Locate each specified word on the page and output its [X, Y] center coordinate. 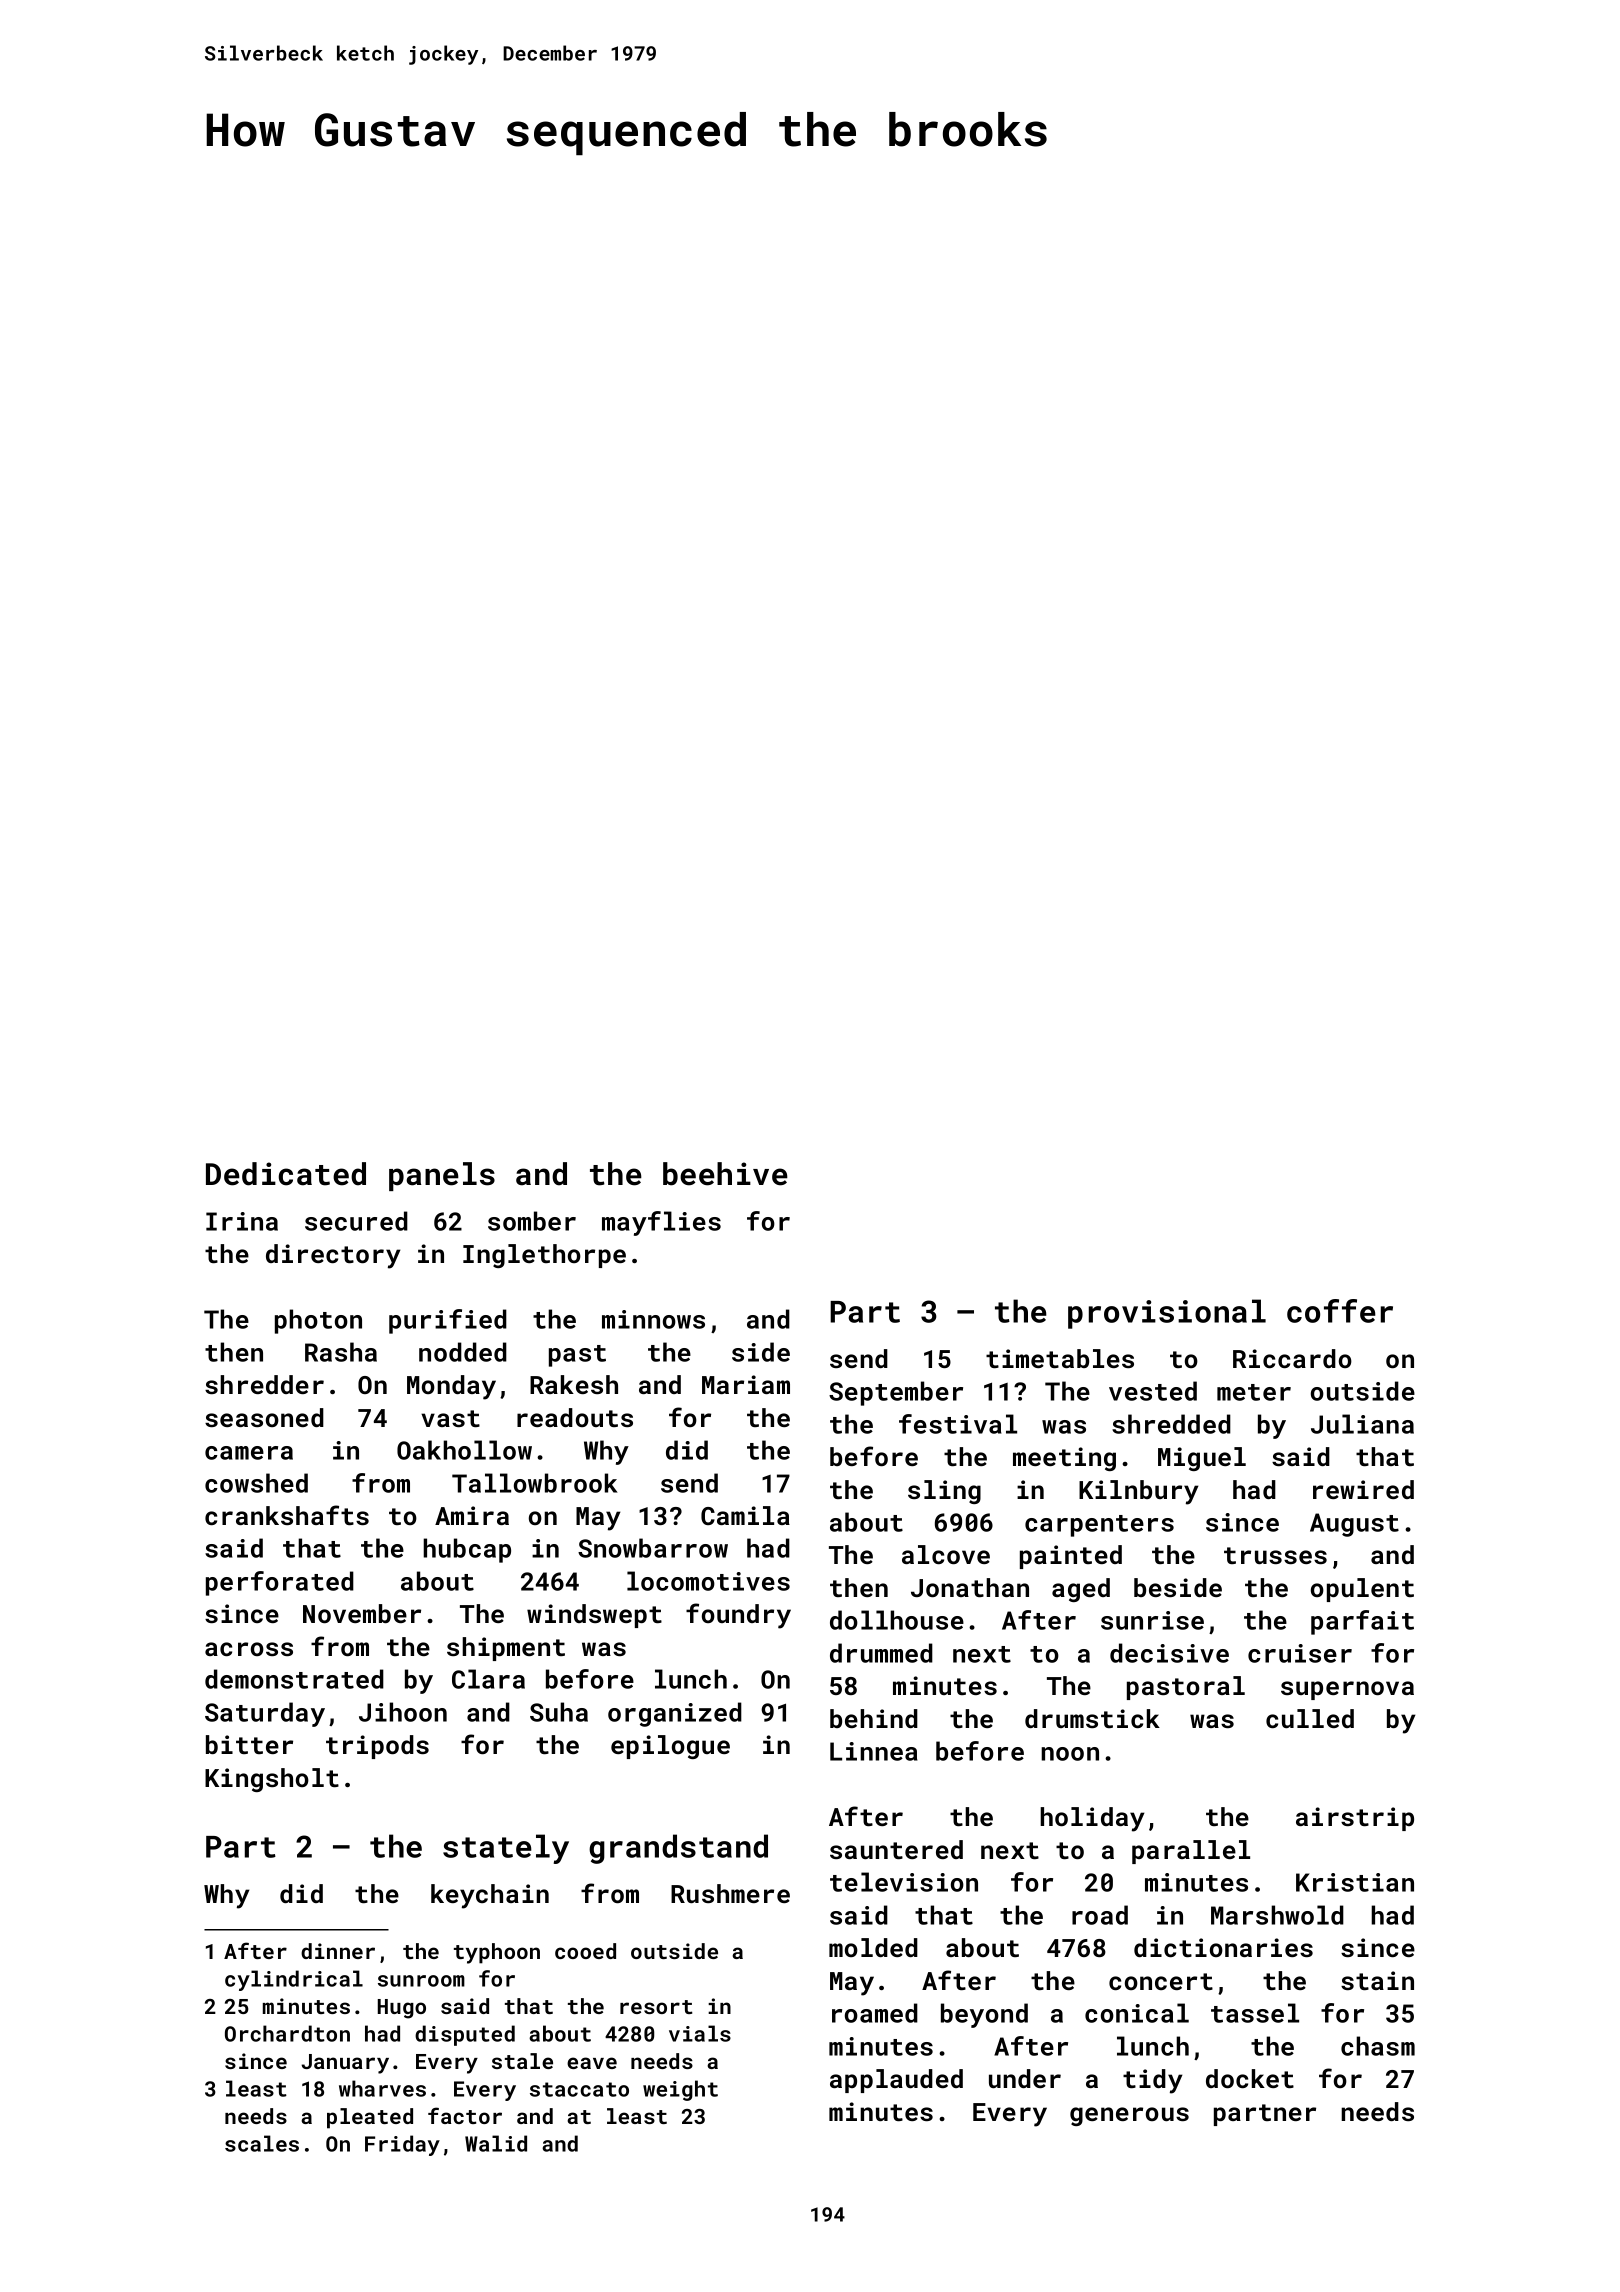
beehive [725, 1174]
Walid [496, 2143]
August [1354, 1525]
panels [442, 1176]
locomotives [708, 1581]
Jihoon [403, 1712]
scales [262, 2143]
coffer [1340, 1311]
